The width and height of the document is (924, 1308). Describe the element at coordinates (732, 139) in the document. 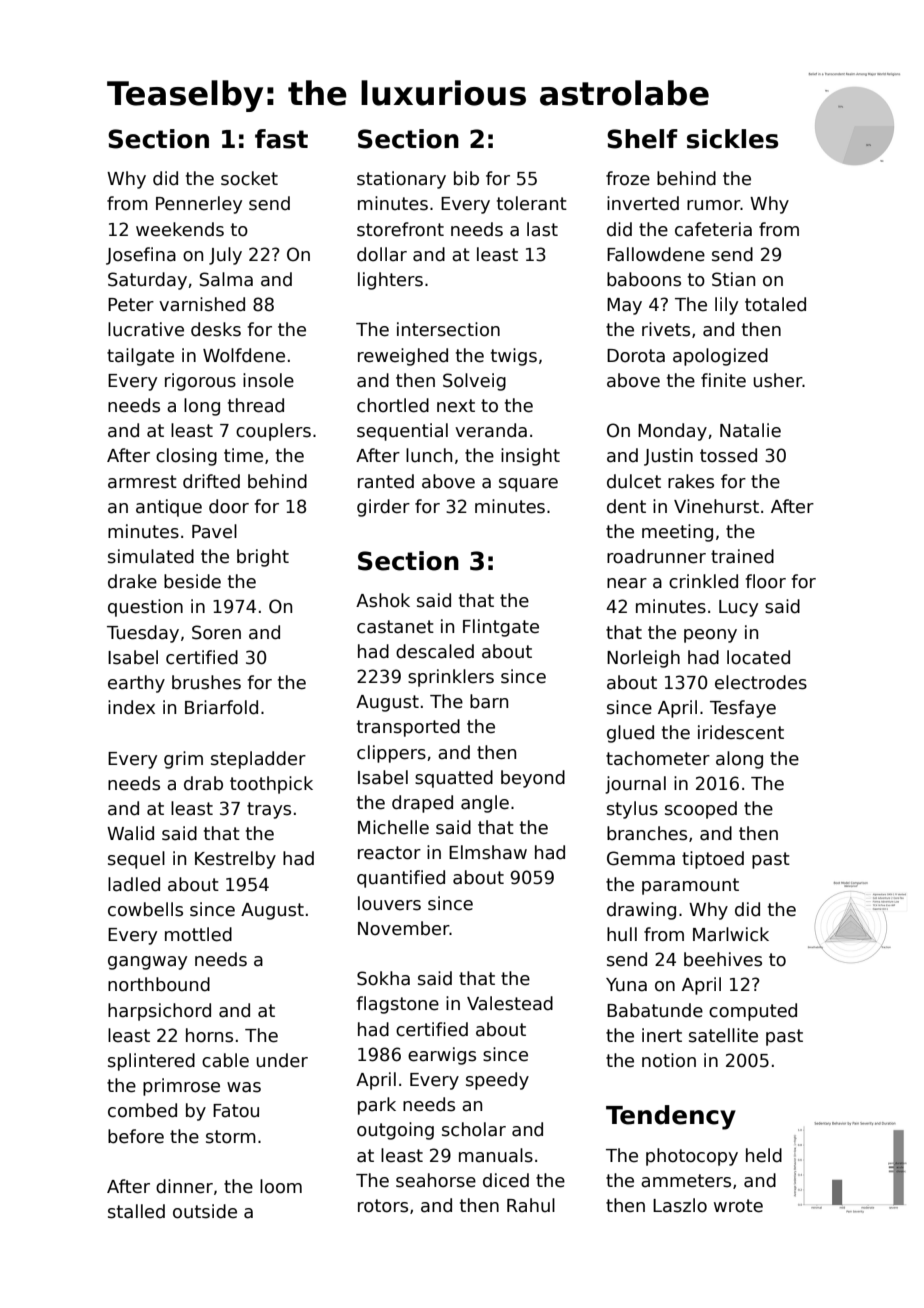

I see `sickles` at that location.
